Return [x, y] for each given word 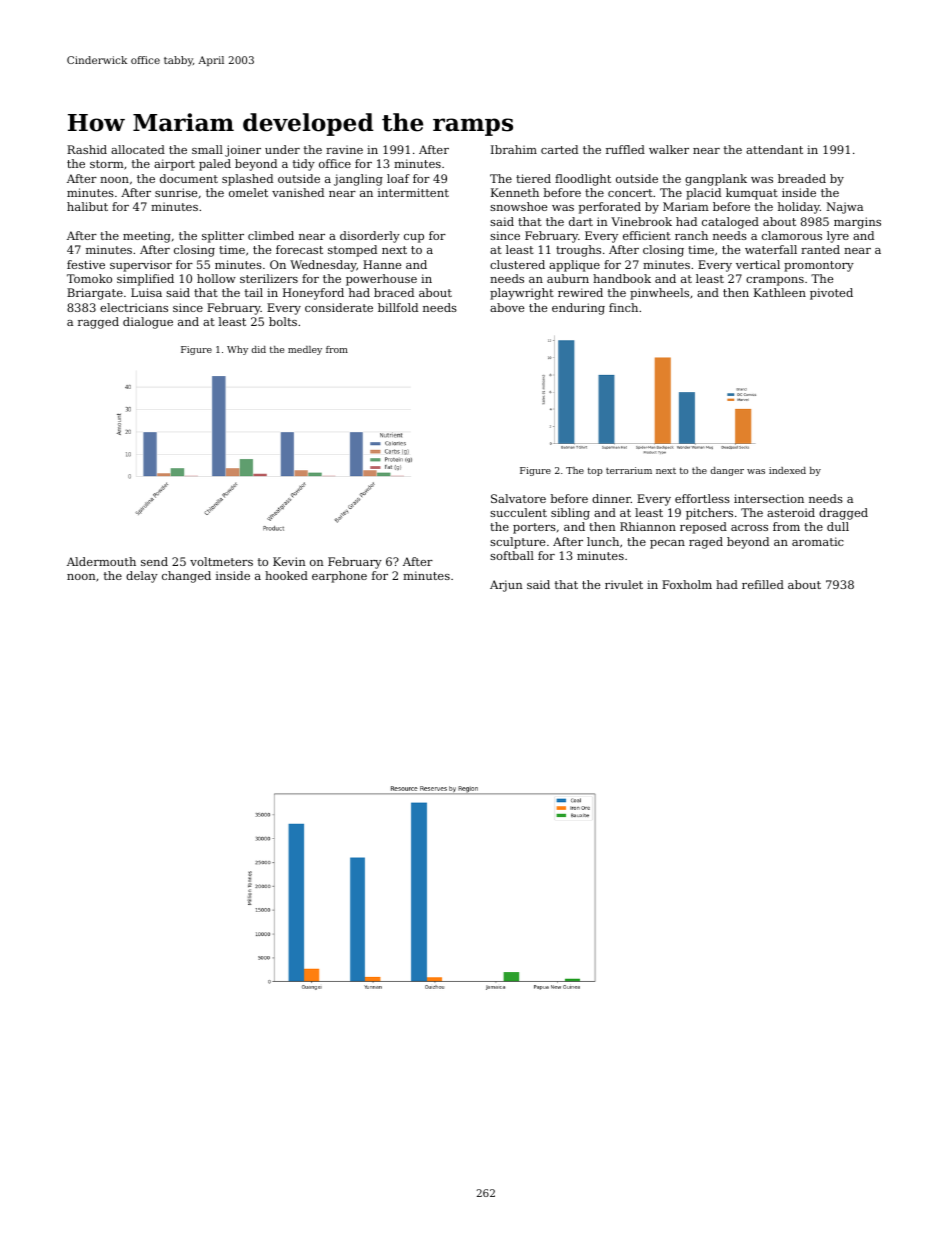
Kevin [289, 561]
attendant [774, 149]
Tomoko [89, 278]
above [507, 307]
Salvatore [518, 498]
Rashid [87, 149]
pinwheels [659, 294]
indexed [787, 470]
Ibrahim [514, 149]
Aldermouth [101, 561]
